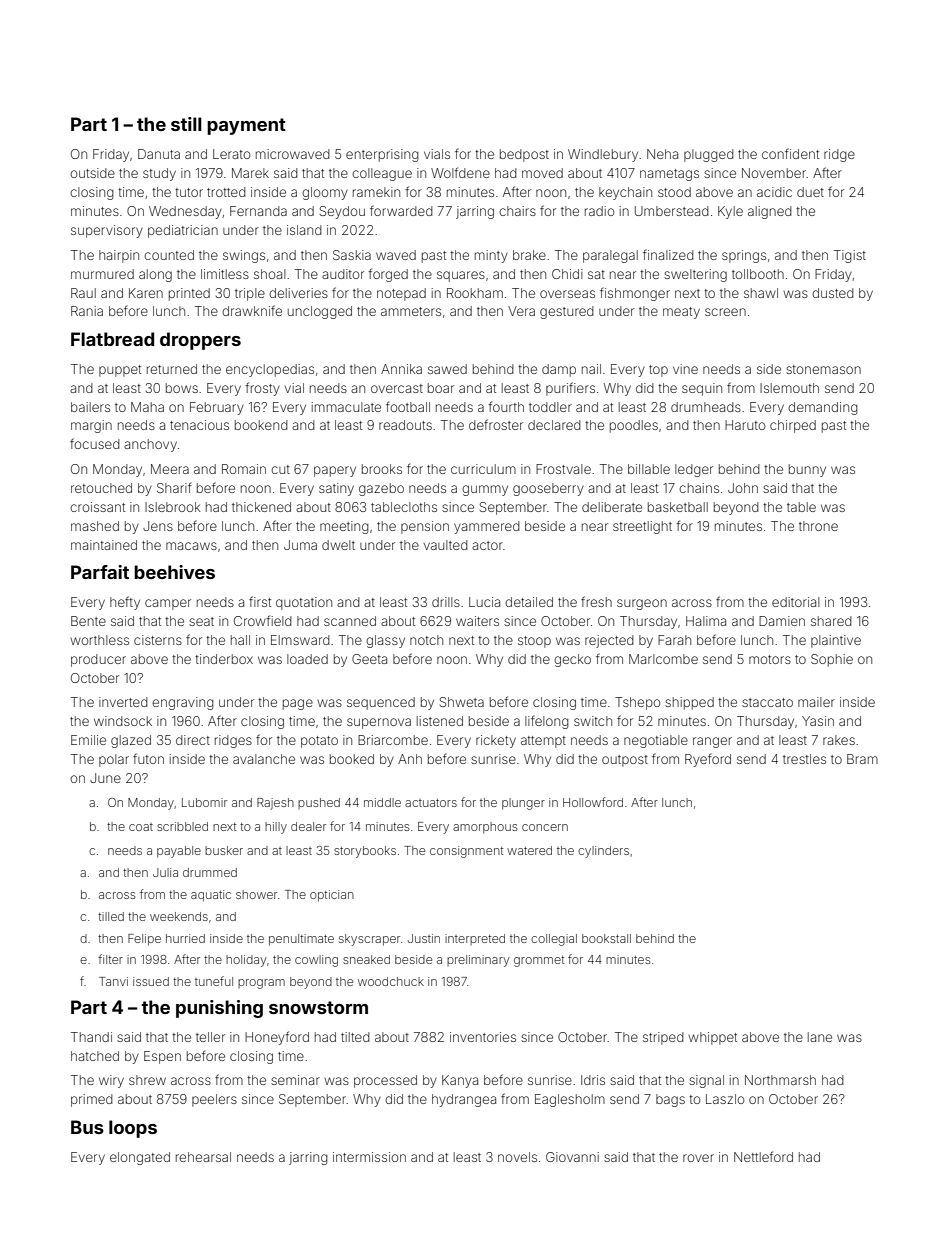 The image size is (952, 1233). What do you see at coordinates (100, 572) in the document?
I see `Parfait` at bounding box center [100, 572].
